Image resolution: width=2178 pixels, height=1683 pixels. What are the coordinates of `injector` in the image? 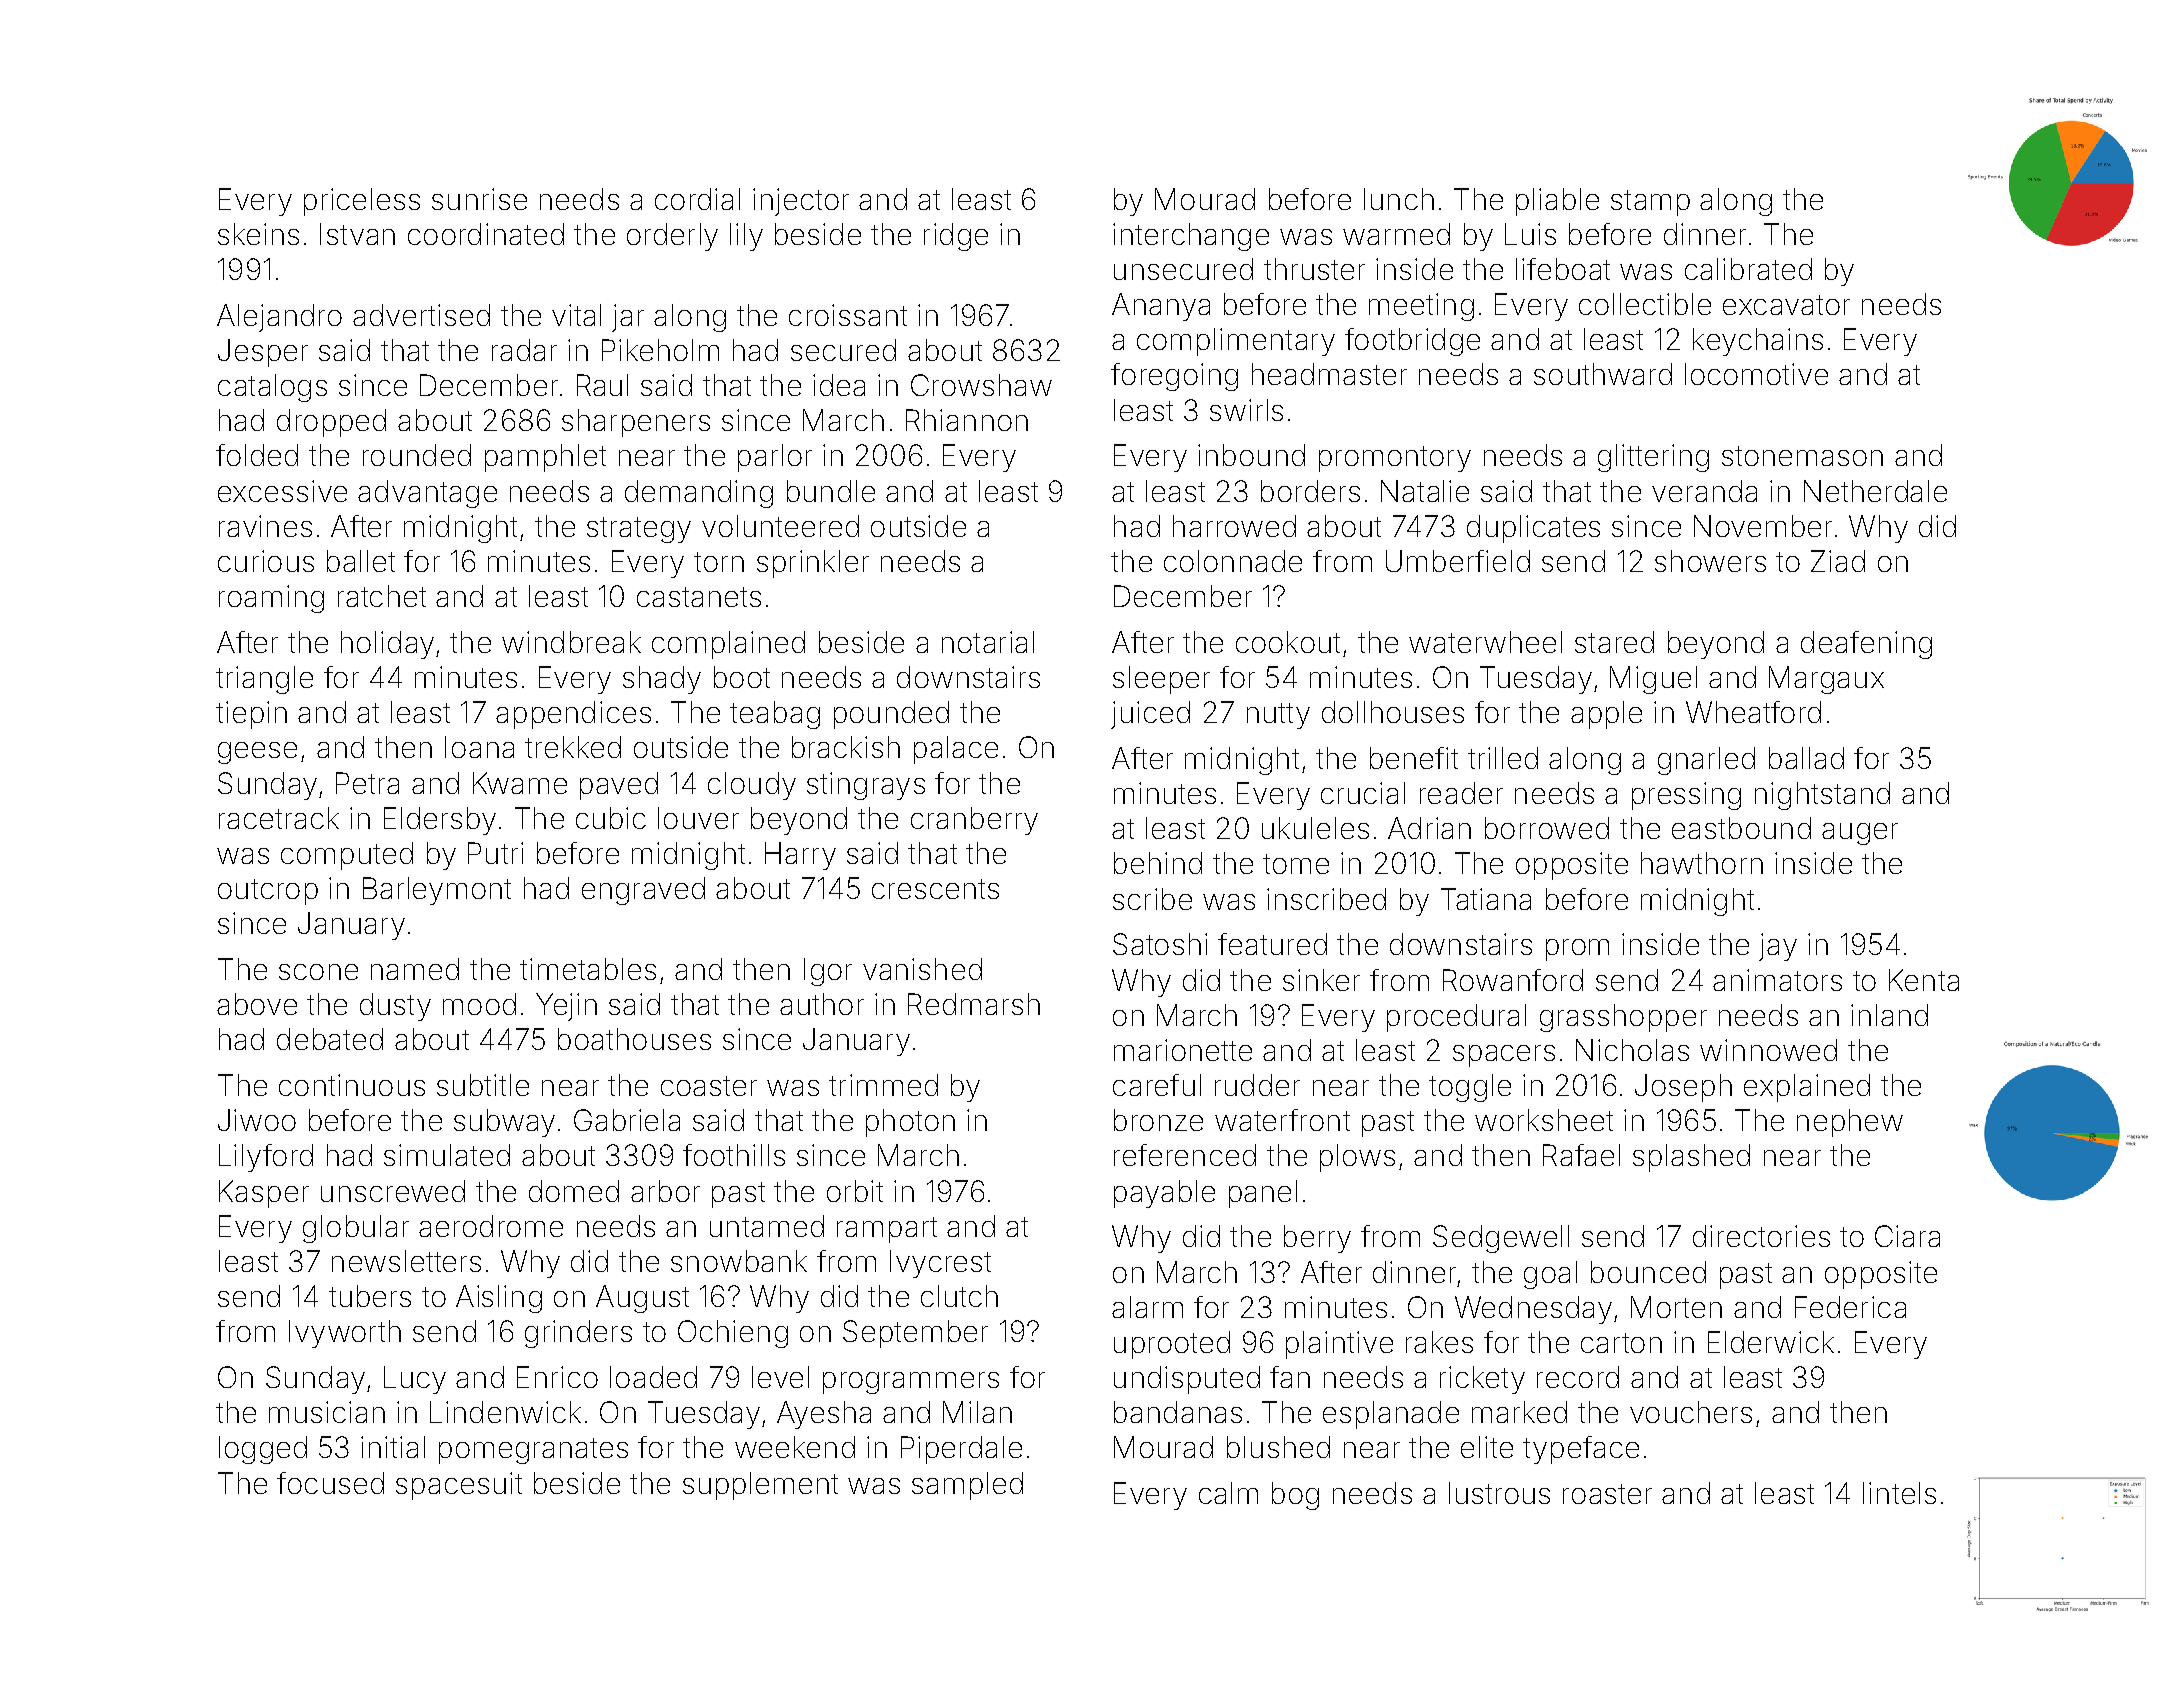 It's located at (801, 202).
